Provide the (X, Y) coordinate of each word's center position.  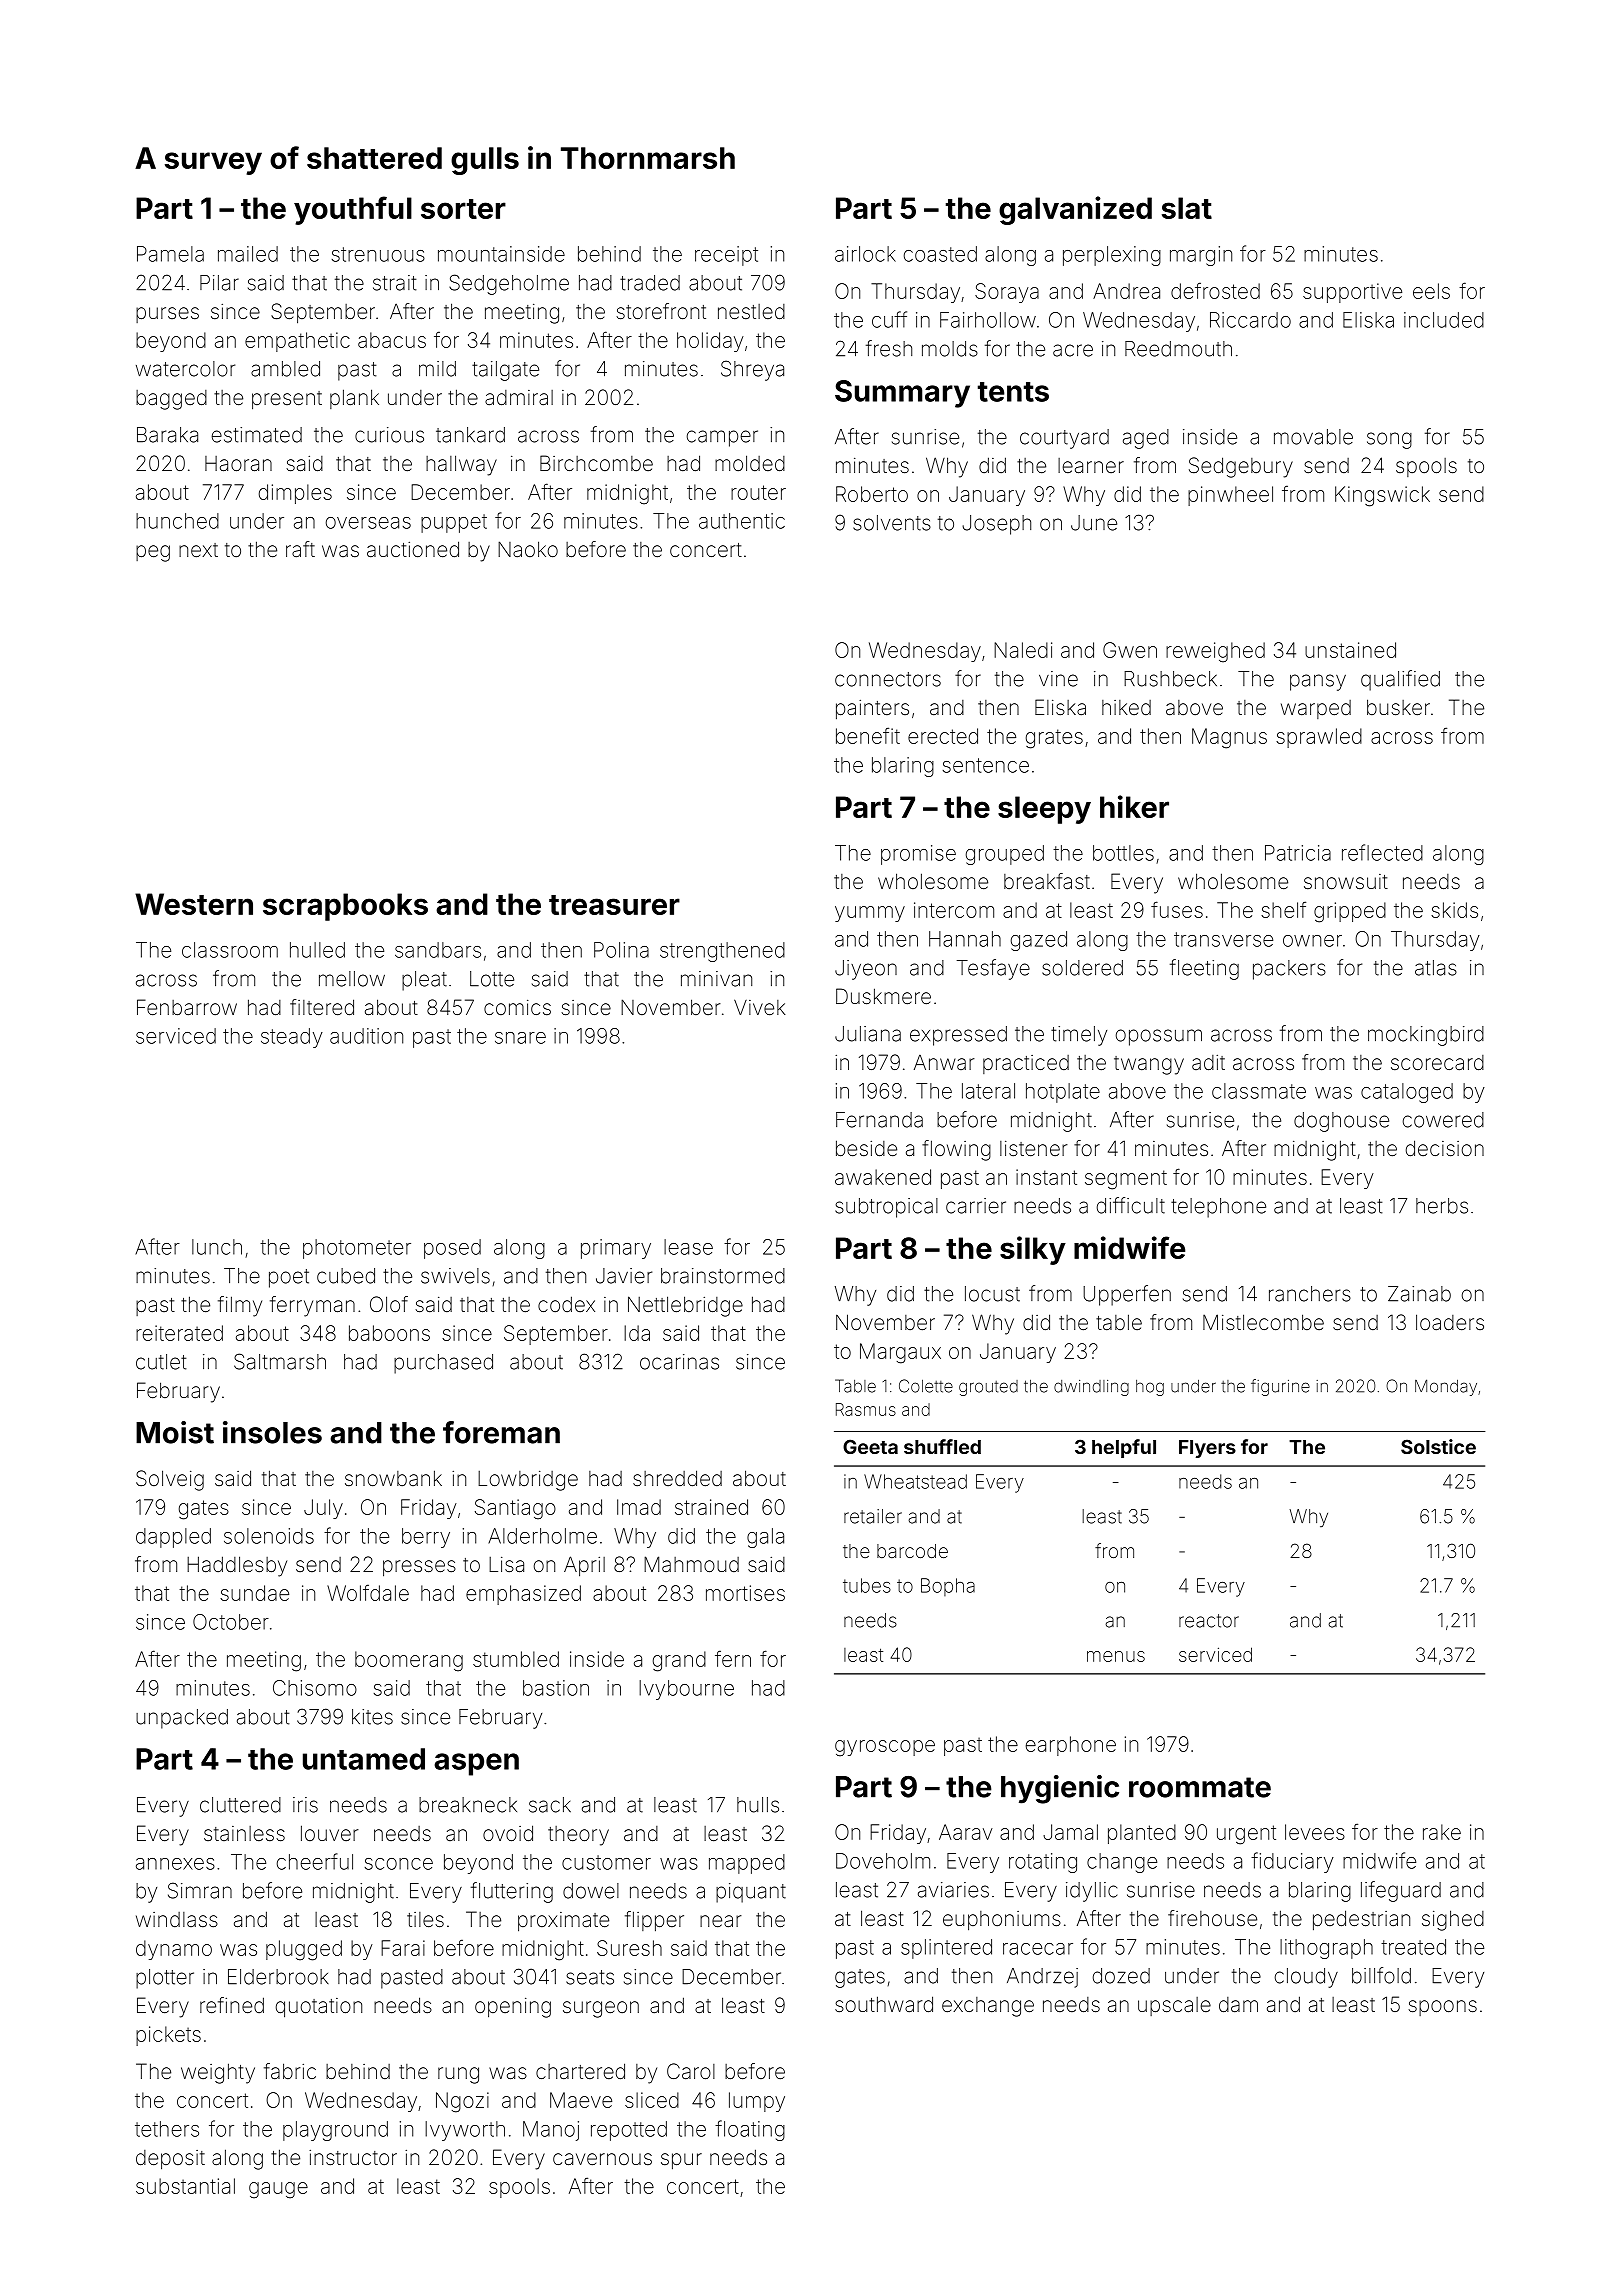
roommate (1200, 1787)
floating (750, 2130)
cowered (1443, 1120)
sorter (463, 209)
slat (1187, 208)
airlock (865, 254)
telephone (1218, 1208)
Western (194, 904)
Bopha (948, 1587)
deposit (170, 2160)
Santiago (515, 1509)
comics (517, 1007)
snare (520, 1038)
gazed (1039, 941)
